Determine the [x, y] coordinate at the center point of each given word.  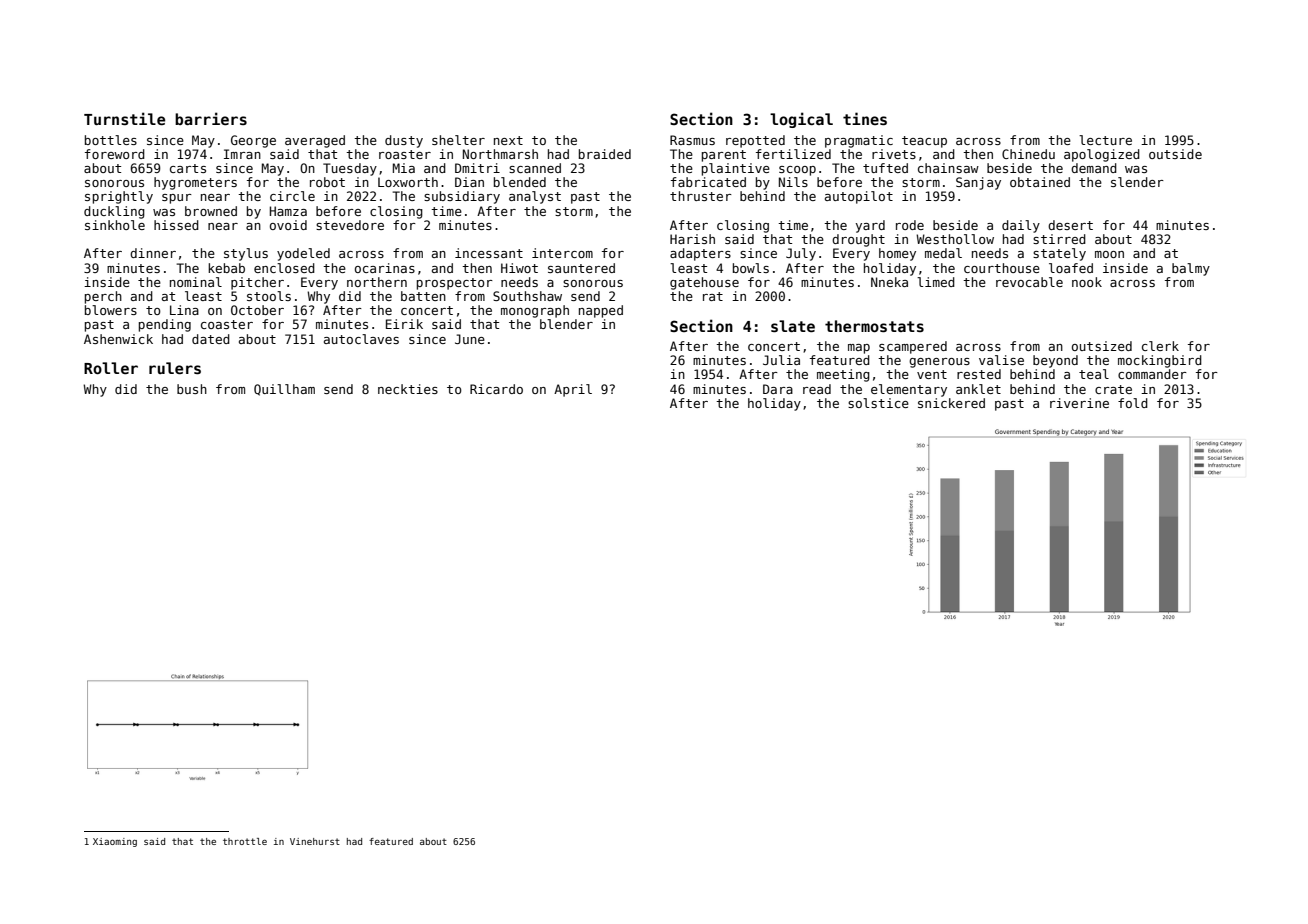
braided [605, 154]
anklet [978, 389]
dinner [153, 253]
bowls [751, 268]
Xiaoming [115, 842]
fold [1133, 403]
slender [1137, 182]
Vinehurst [315, 841]
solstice [878, 403]
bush [192, 389]
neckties [408, 389]
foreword [115, 154]
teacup [924, 142]
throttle [245, 841]
